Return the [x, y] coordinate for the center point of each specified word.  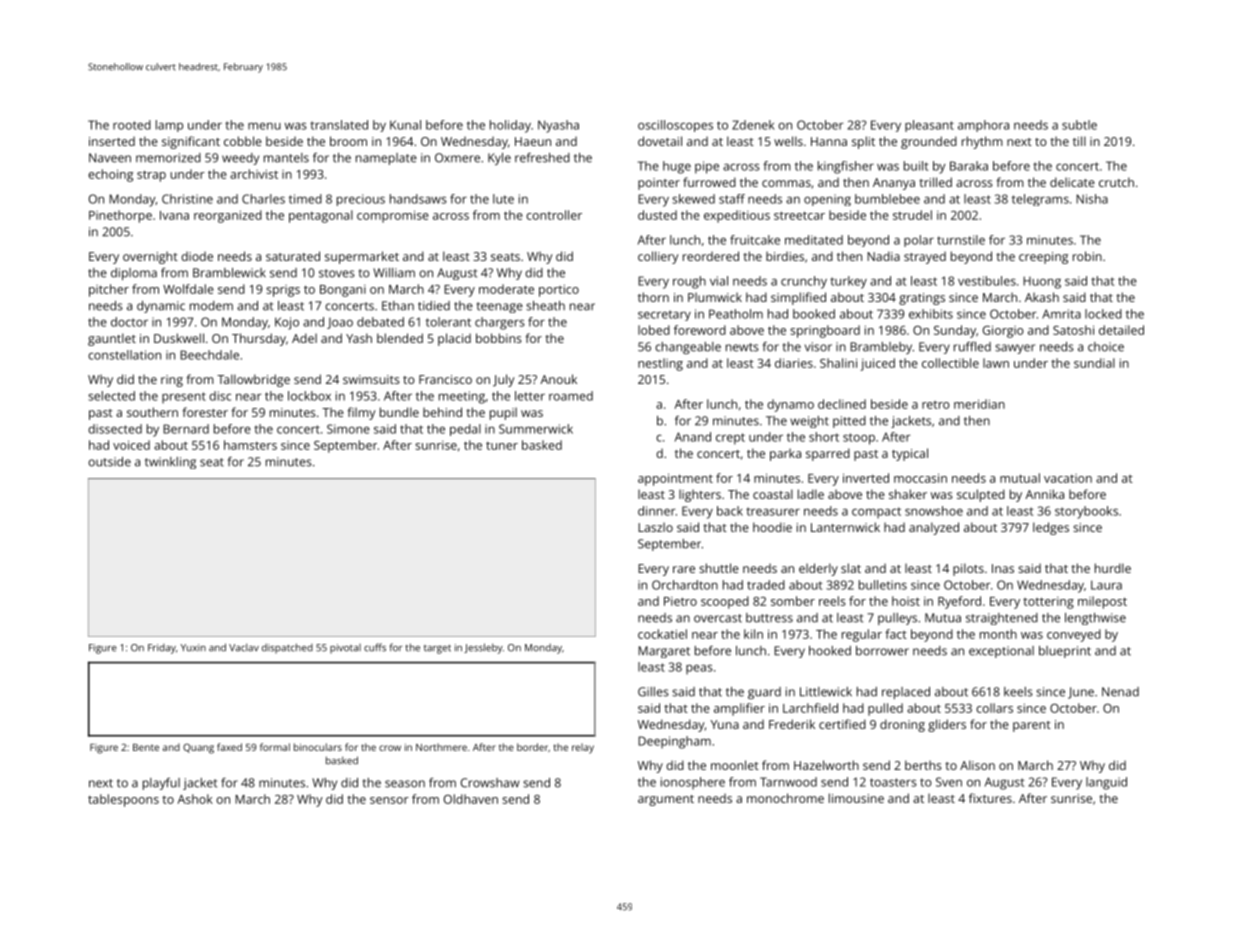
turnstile [961, 240]
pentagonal [321, 216]
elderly [818, 569]
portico [559, 290]
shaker [908, 494]
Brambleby [881, 348]
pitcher [109, 290]
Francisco [445, 379]
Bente [146, 747]
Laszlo [655, 527]
